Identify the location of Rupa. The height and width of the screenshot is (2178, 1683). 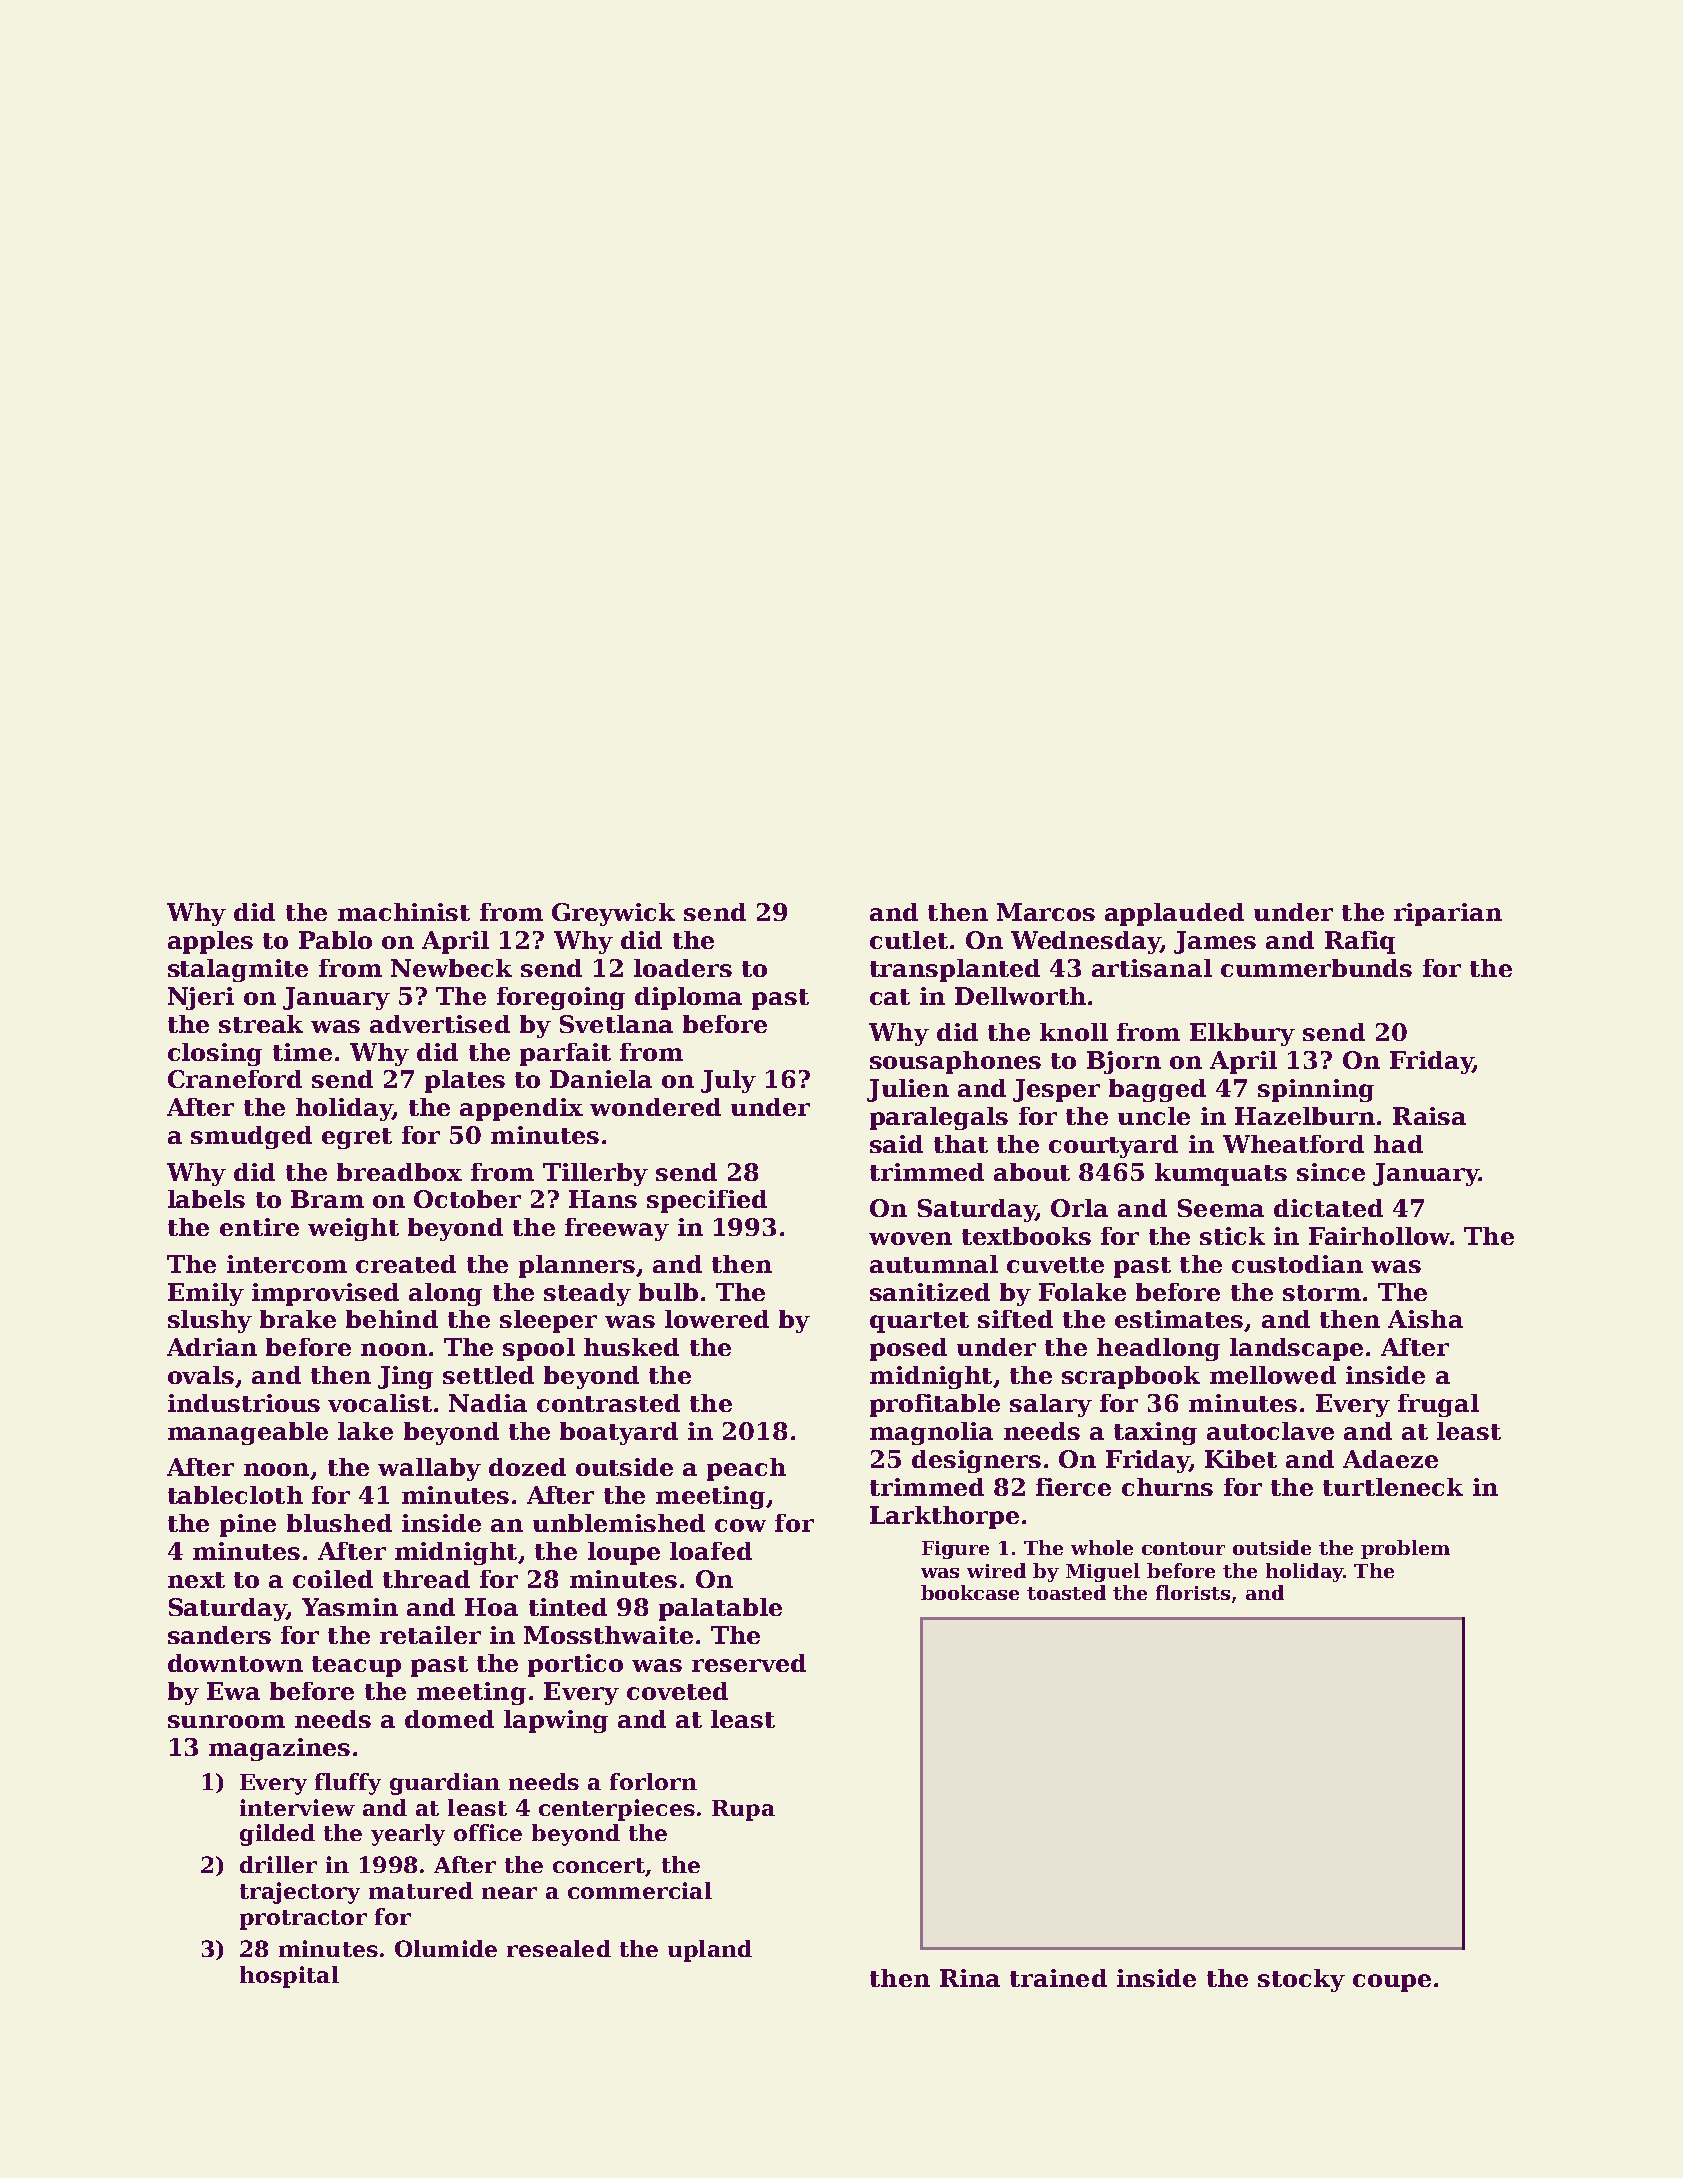
(743, 1810).
